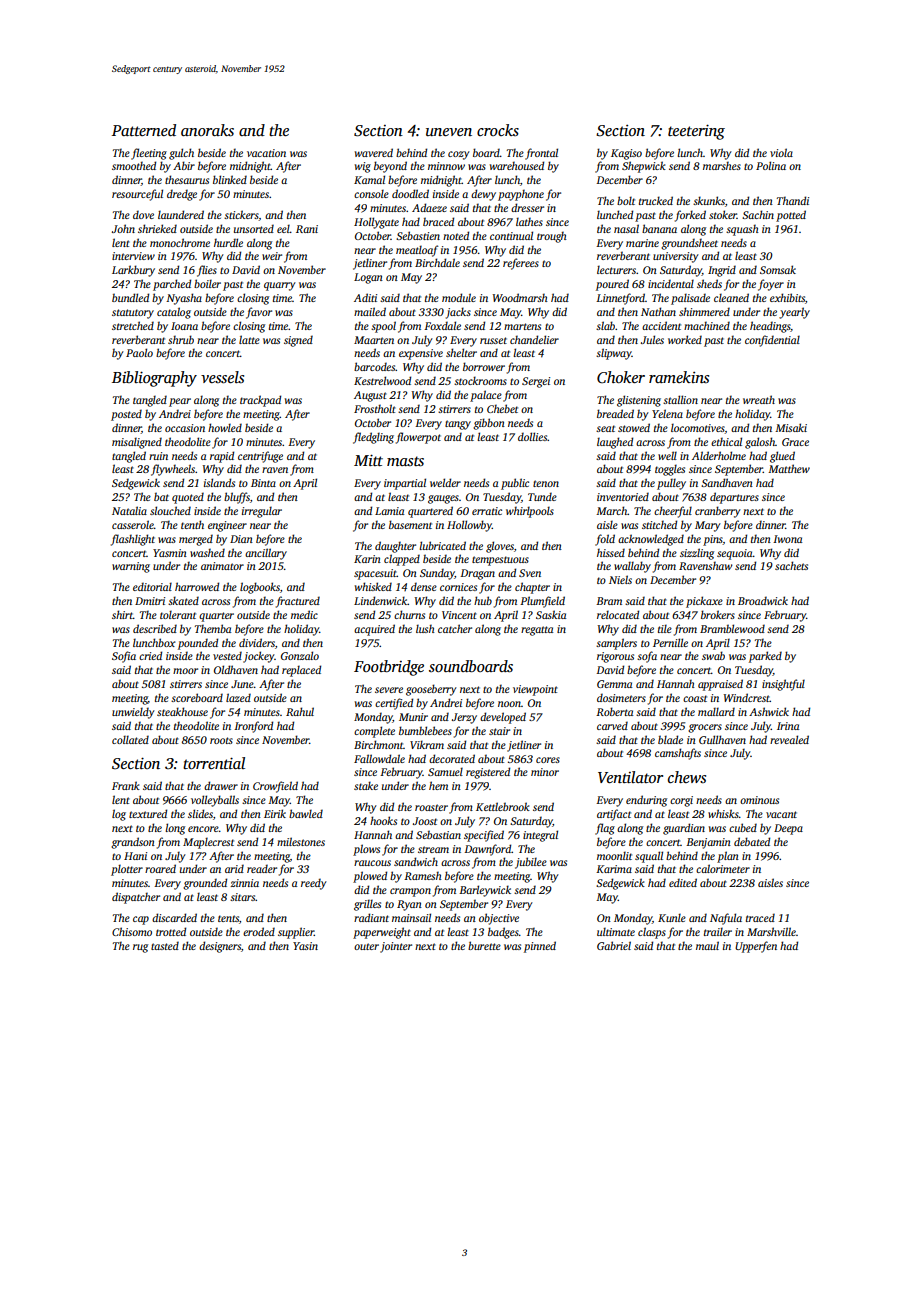 This image has width=924, height=1308. What do you see at coordinates (452, 758) in the image?
I see `decorated` at bounding box center [452, 758].
